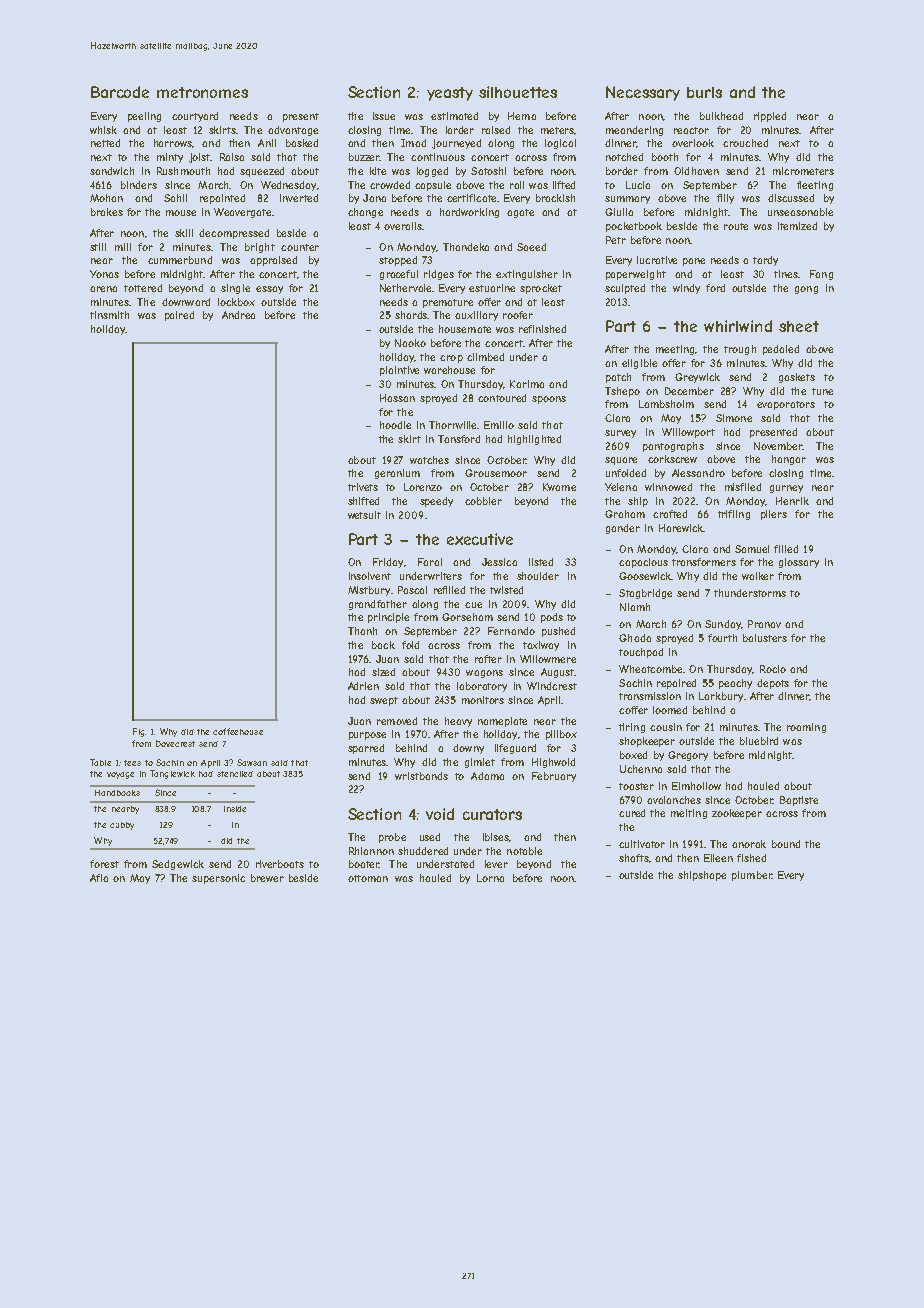 The width and height of the screenshot is (924, 1308). What do you see at coordinates (362, 631) in the screenshot?
I see `Thanh` at bounding box center [362, 631].
